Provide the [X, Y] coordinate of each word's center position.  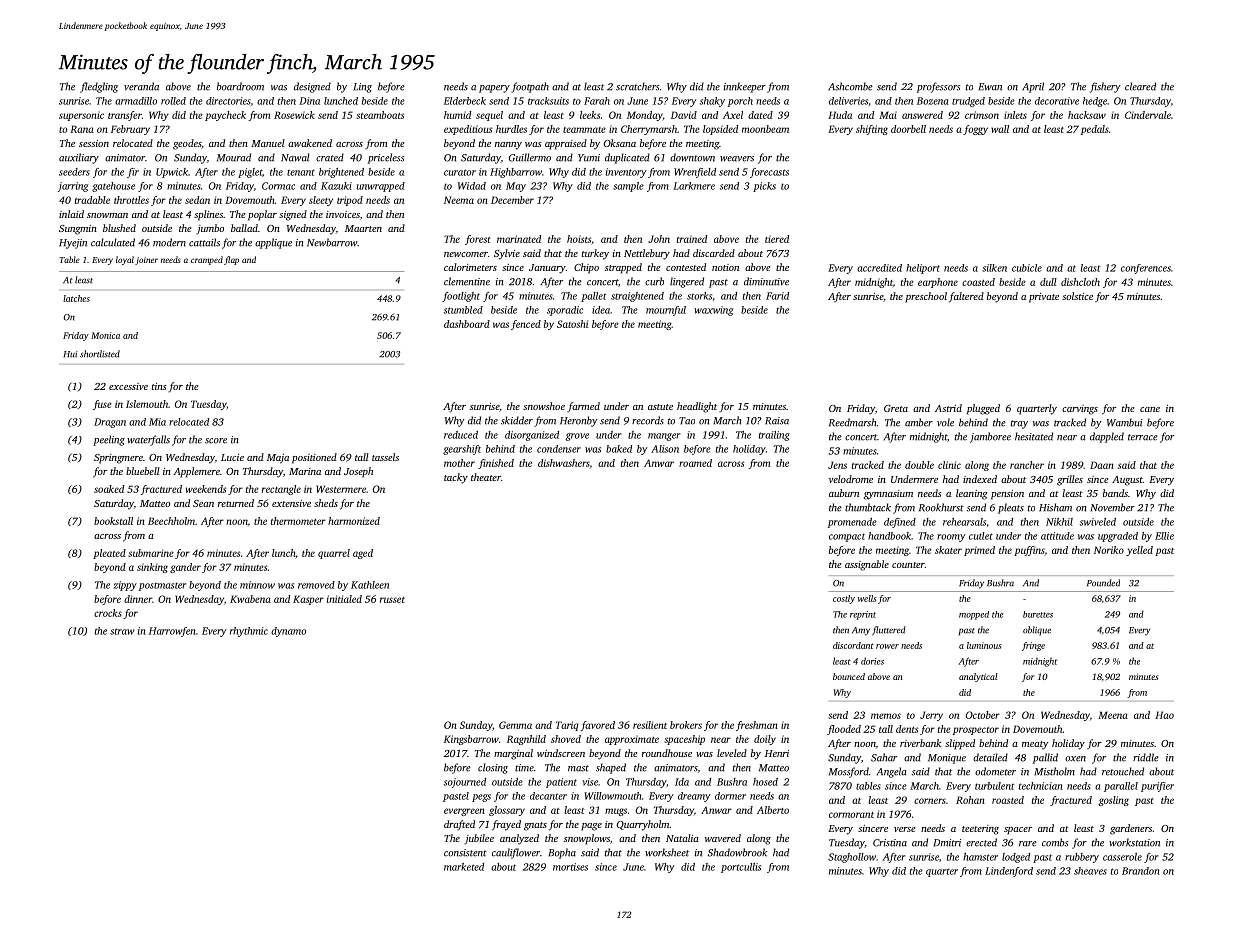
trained [692, 239]
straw [122, 631]
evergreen [464, 812]
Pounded [1103, 583]
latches [76, 298]
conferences [1146, 269]
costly [844, 599]
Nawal [295, 157]
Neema [459, 200]
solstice [1077, 296]
